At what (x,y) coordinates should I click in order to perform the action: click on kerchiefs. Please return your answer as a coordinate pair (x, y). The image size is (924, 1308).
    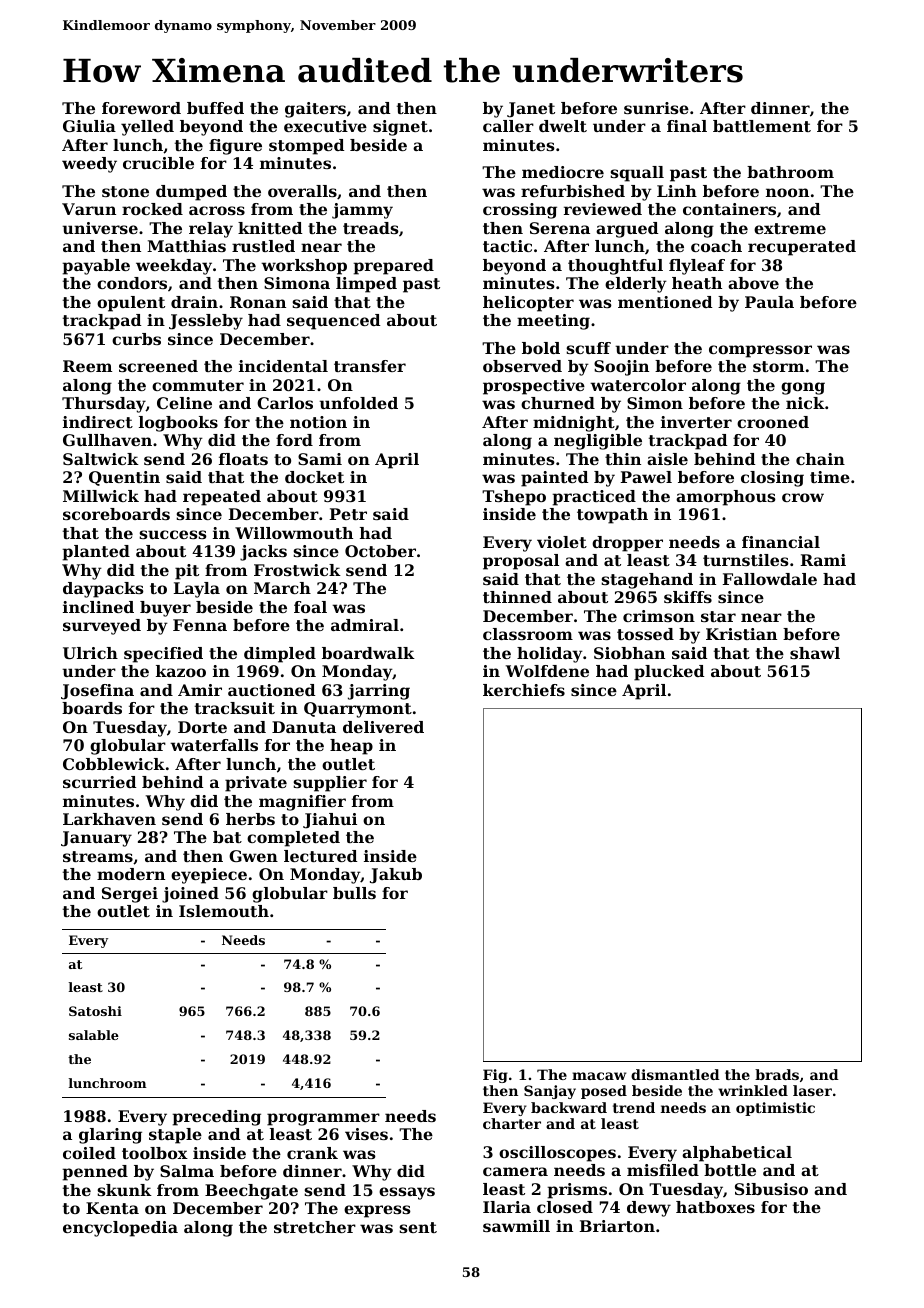
    Looking at the image, I should click on (524, 690).
